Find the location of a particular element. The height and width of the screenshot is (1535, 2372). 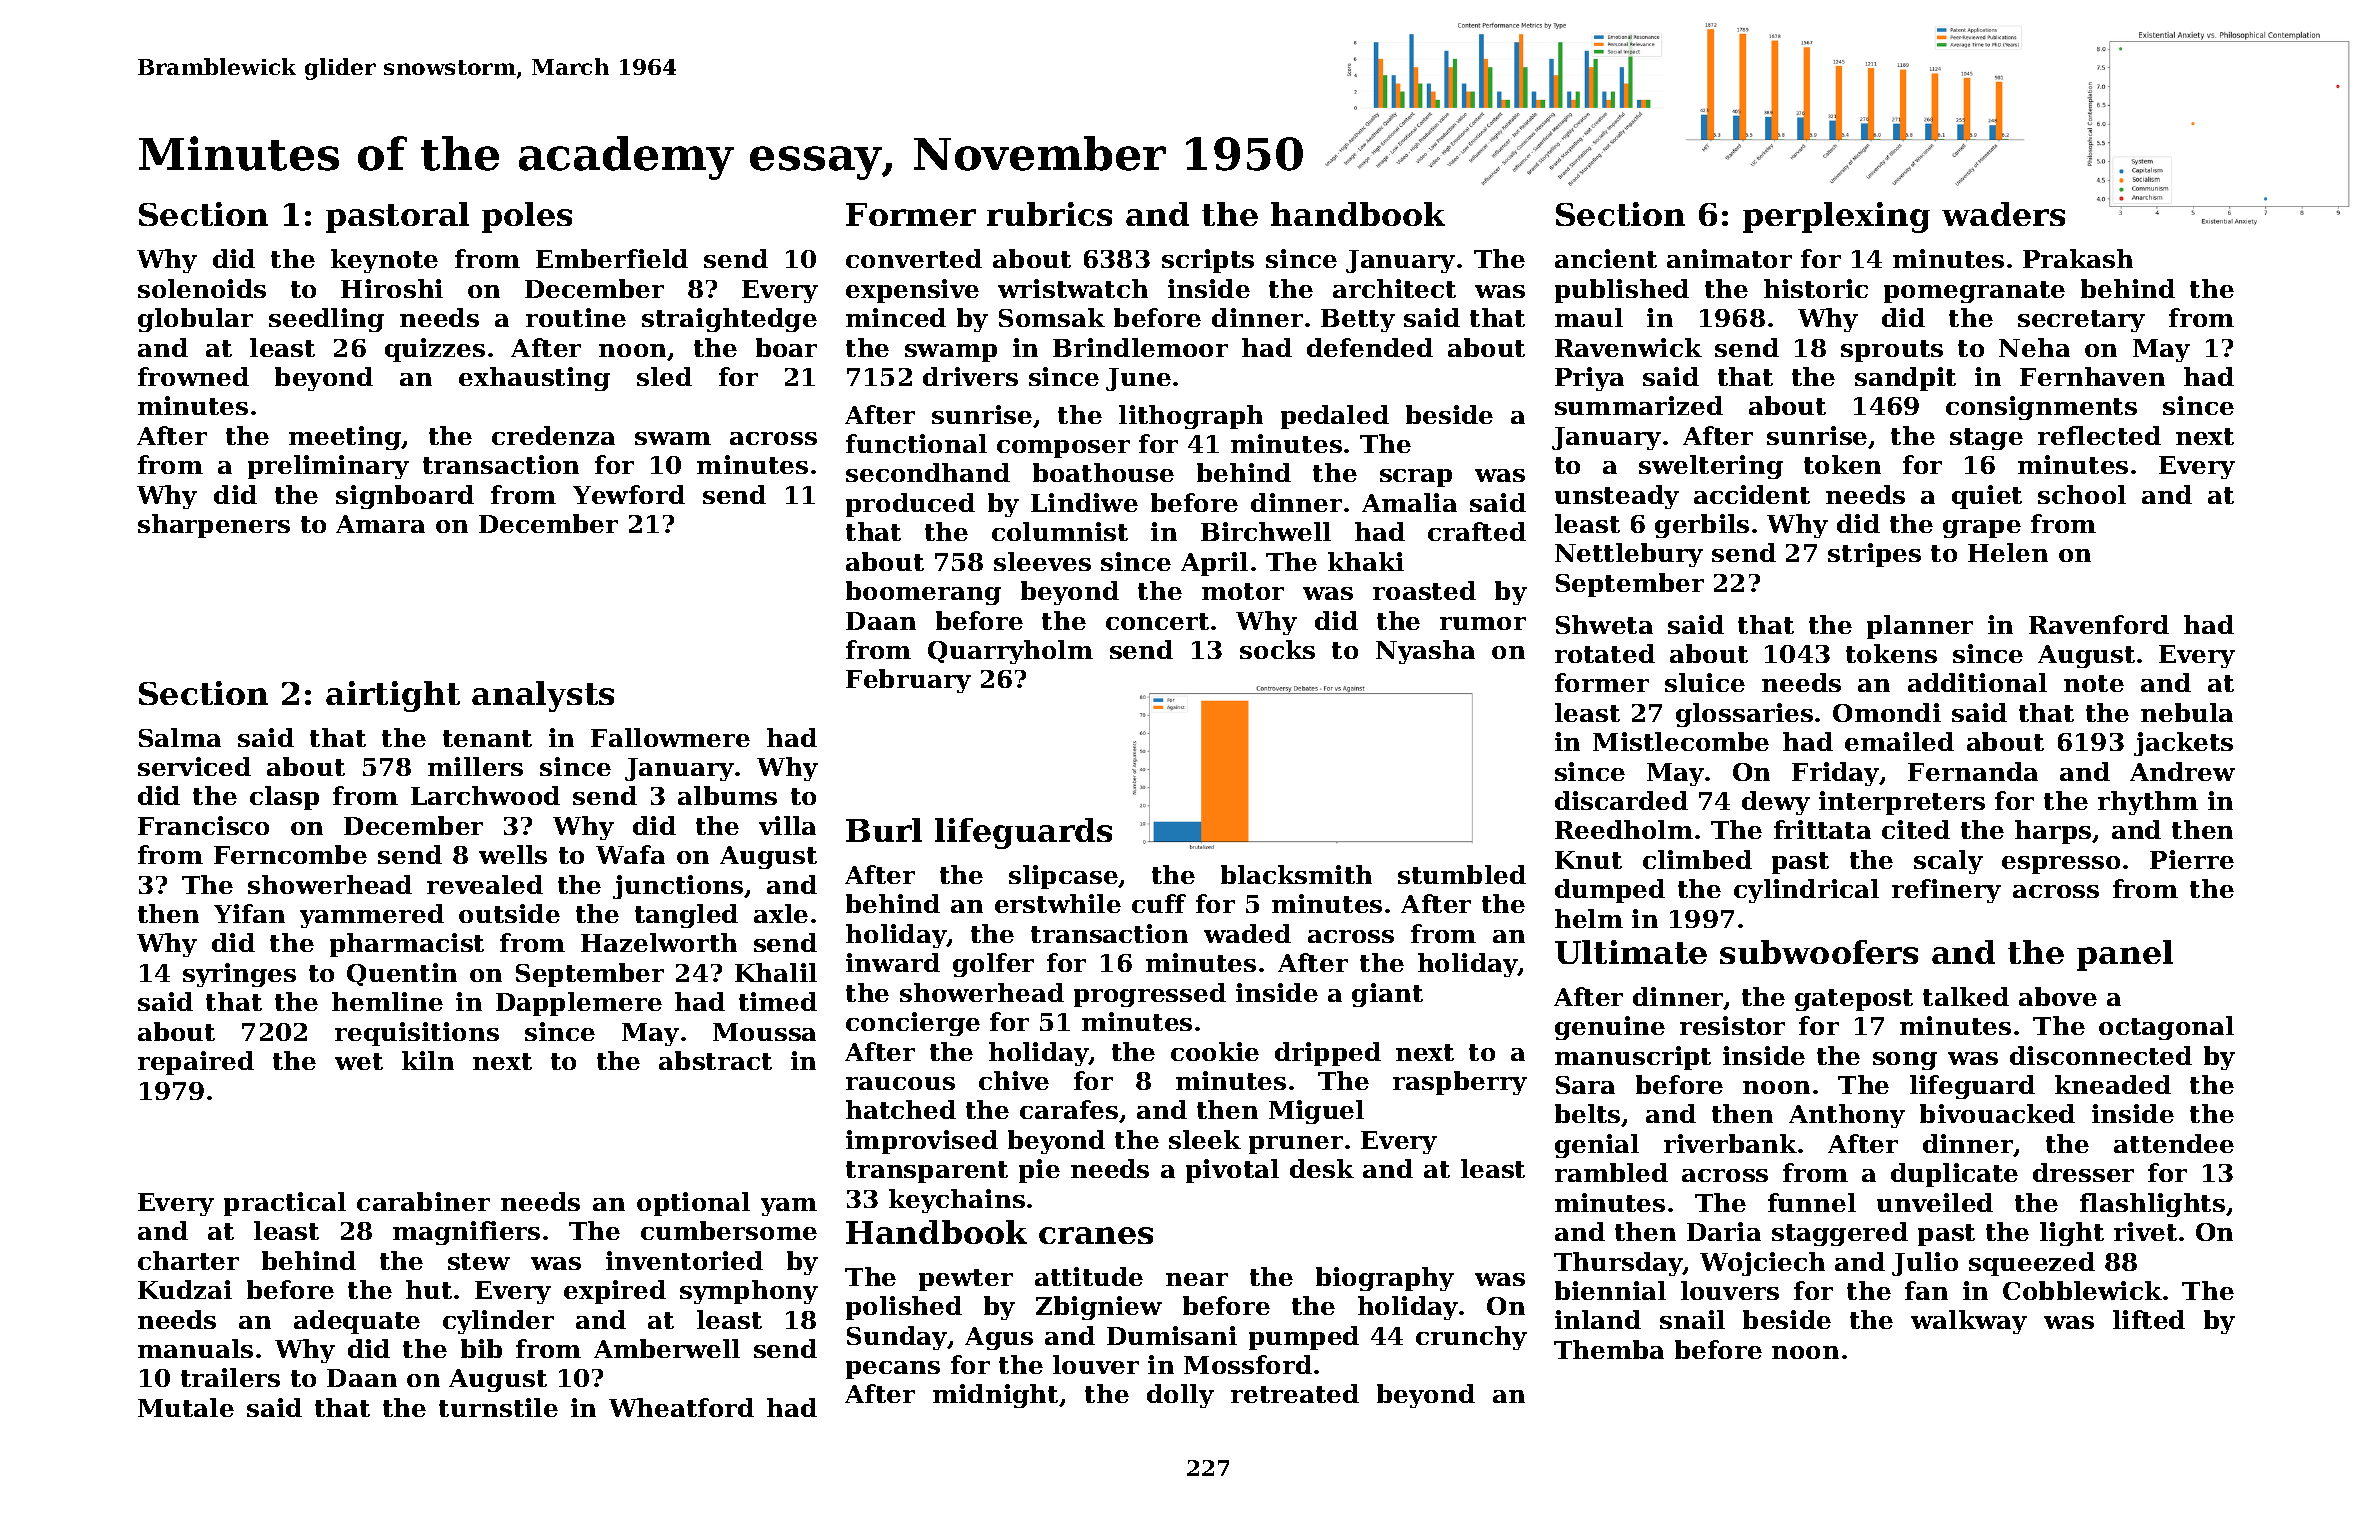

sharpeners is located at coordinates (214, 526).
